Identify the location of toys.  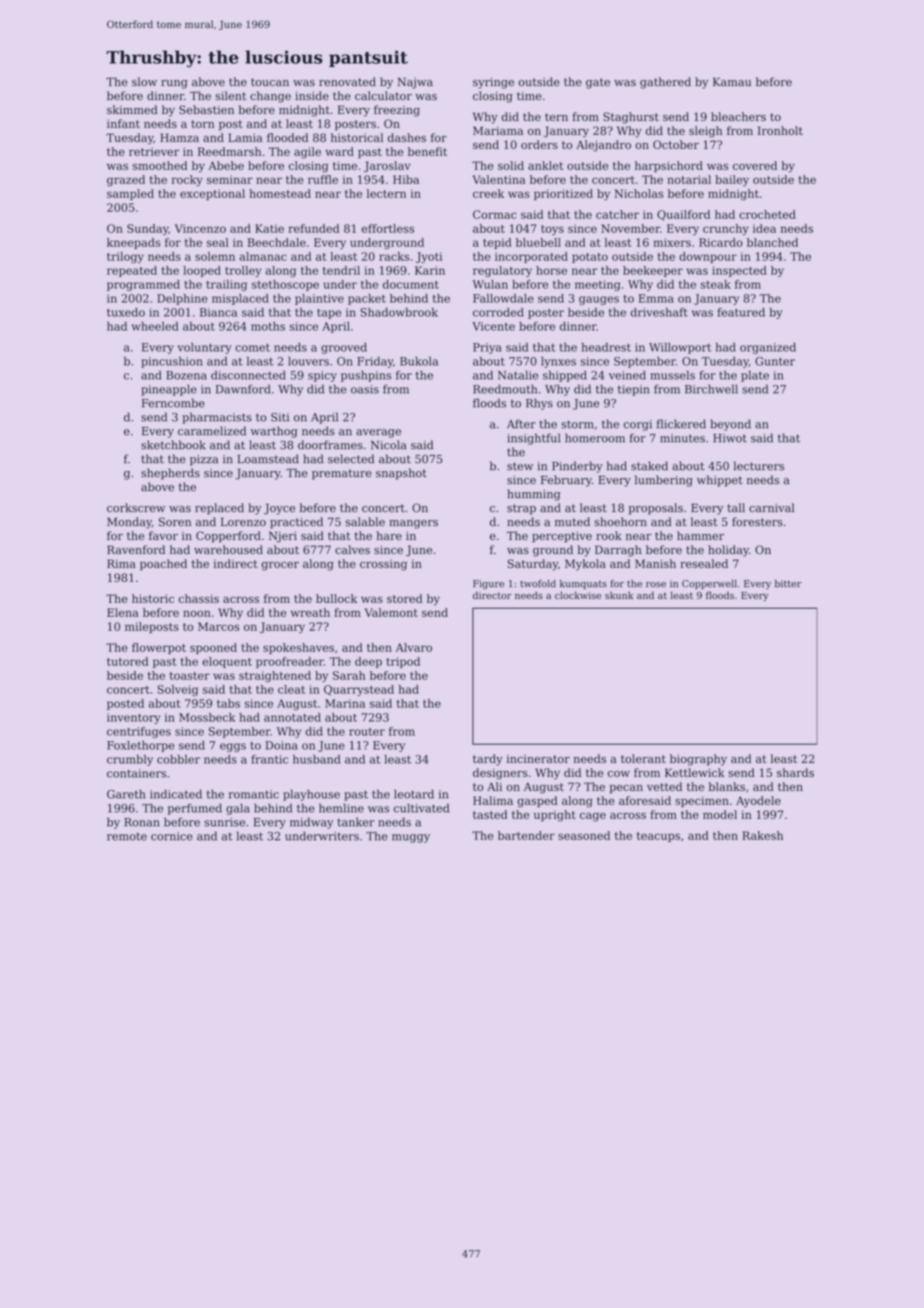
(552, 230).
